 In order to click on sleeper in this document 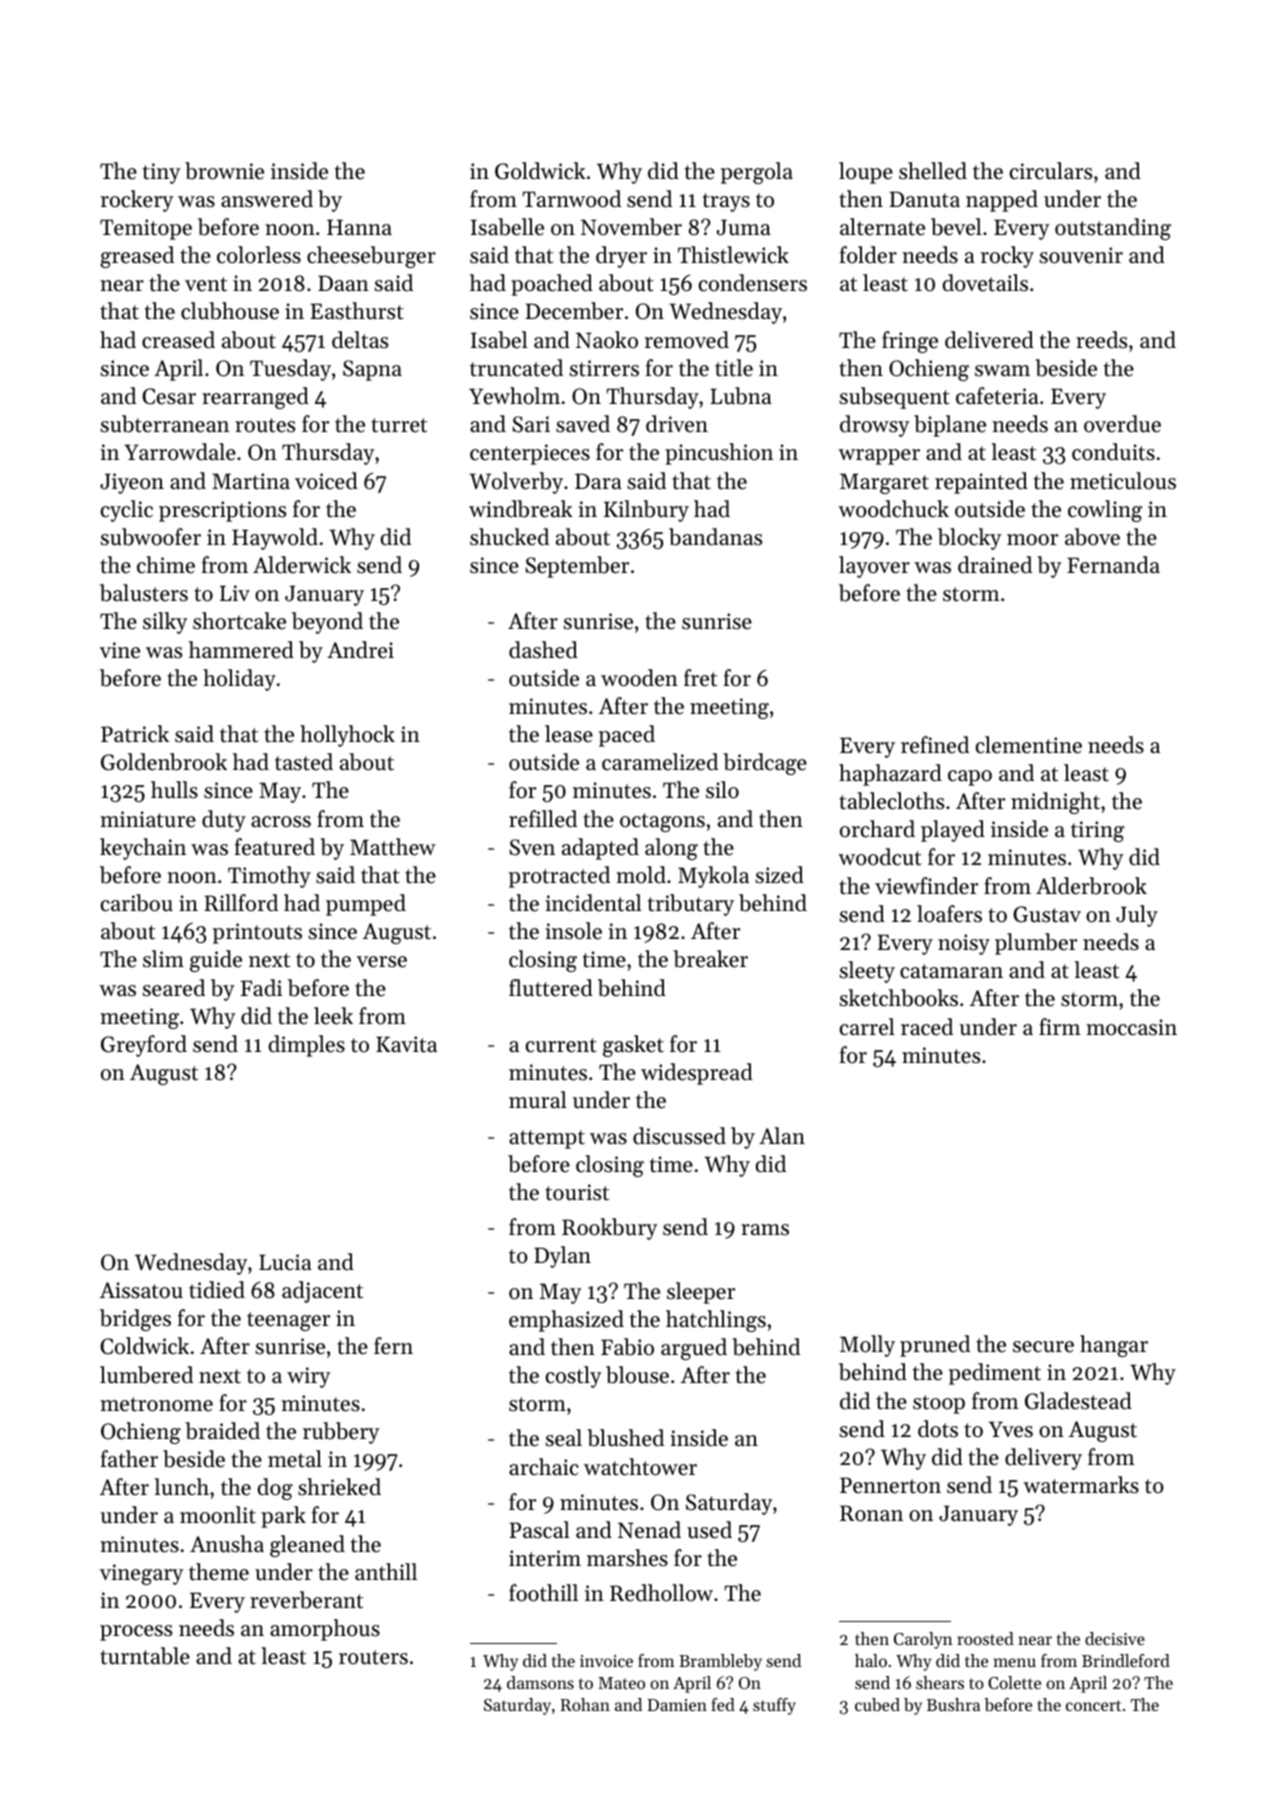, I will do `click(701, 1293)`.
